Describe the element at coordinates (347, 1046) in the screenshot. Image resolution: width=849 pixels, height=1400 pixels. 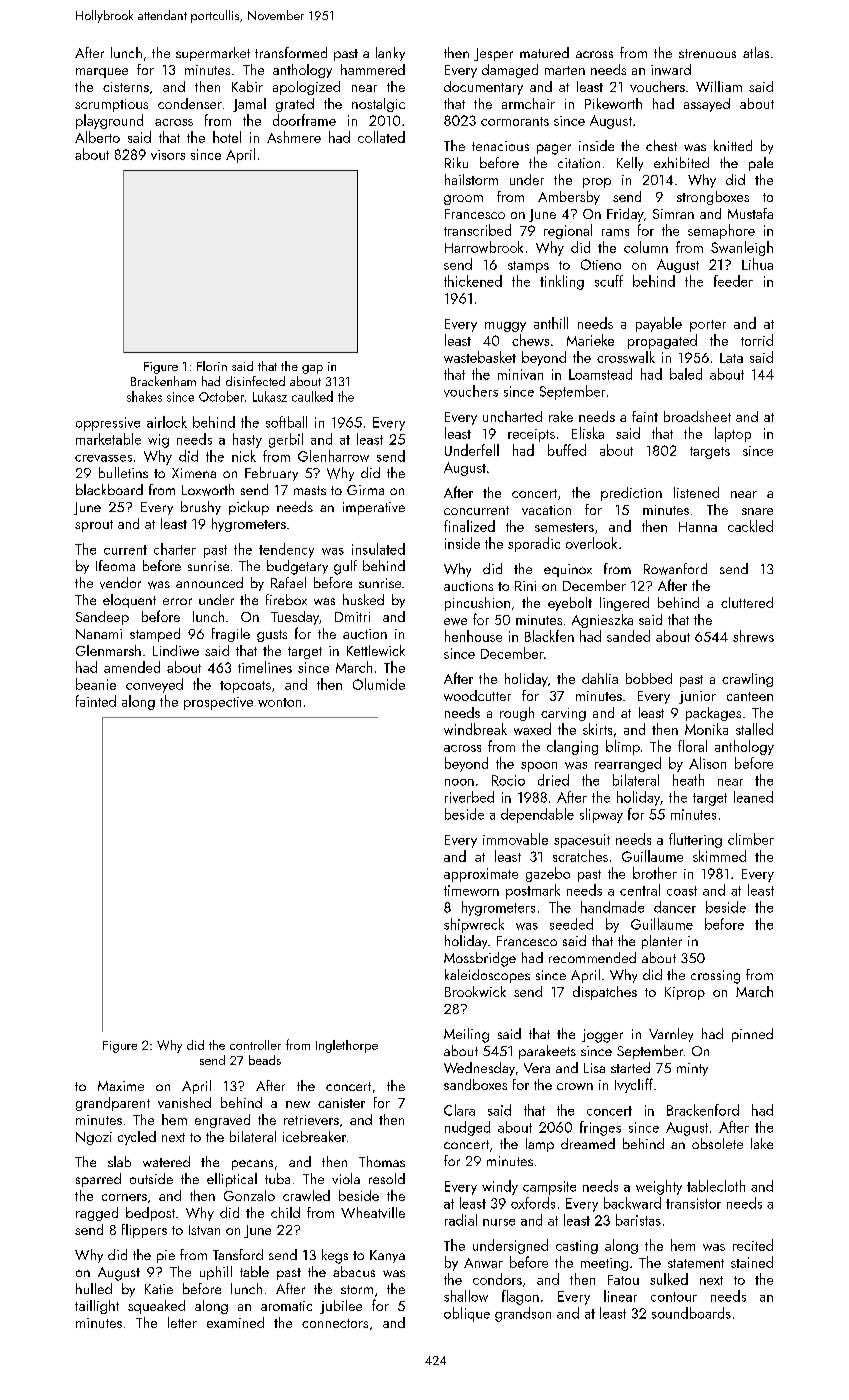
I see `Inglethorpe` at that location.
